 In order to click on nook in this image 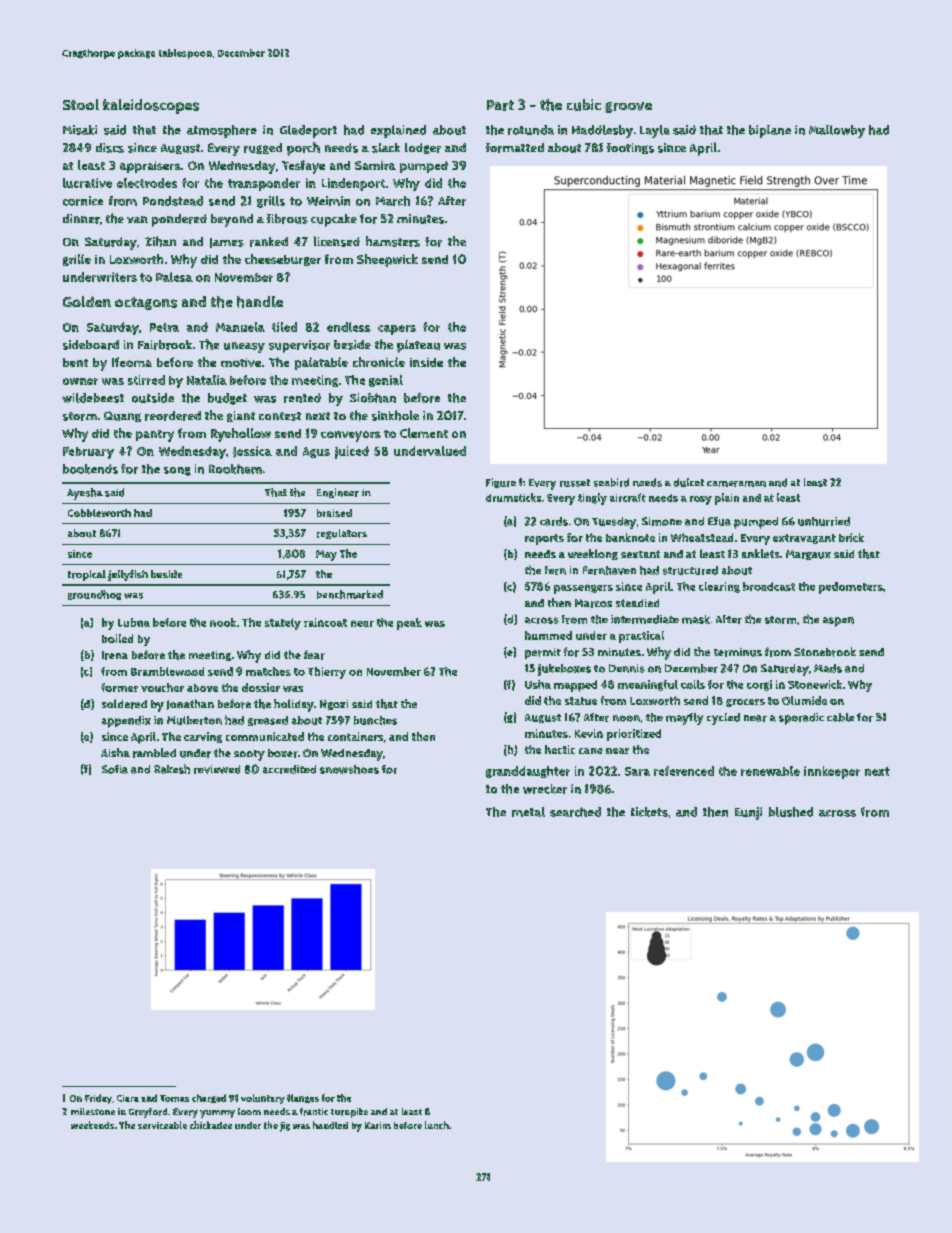, I will do `click(223, 622)`.
